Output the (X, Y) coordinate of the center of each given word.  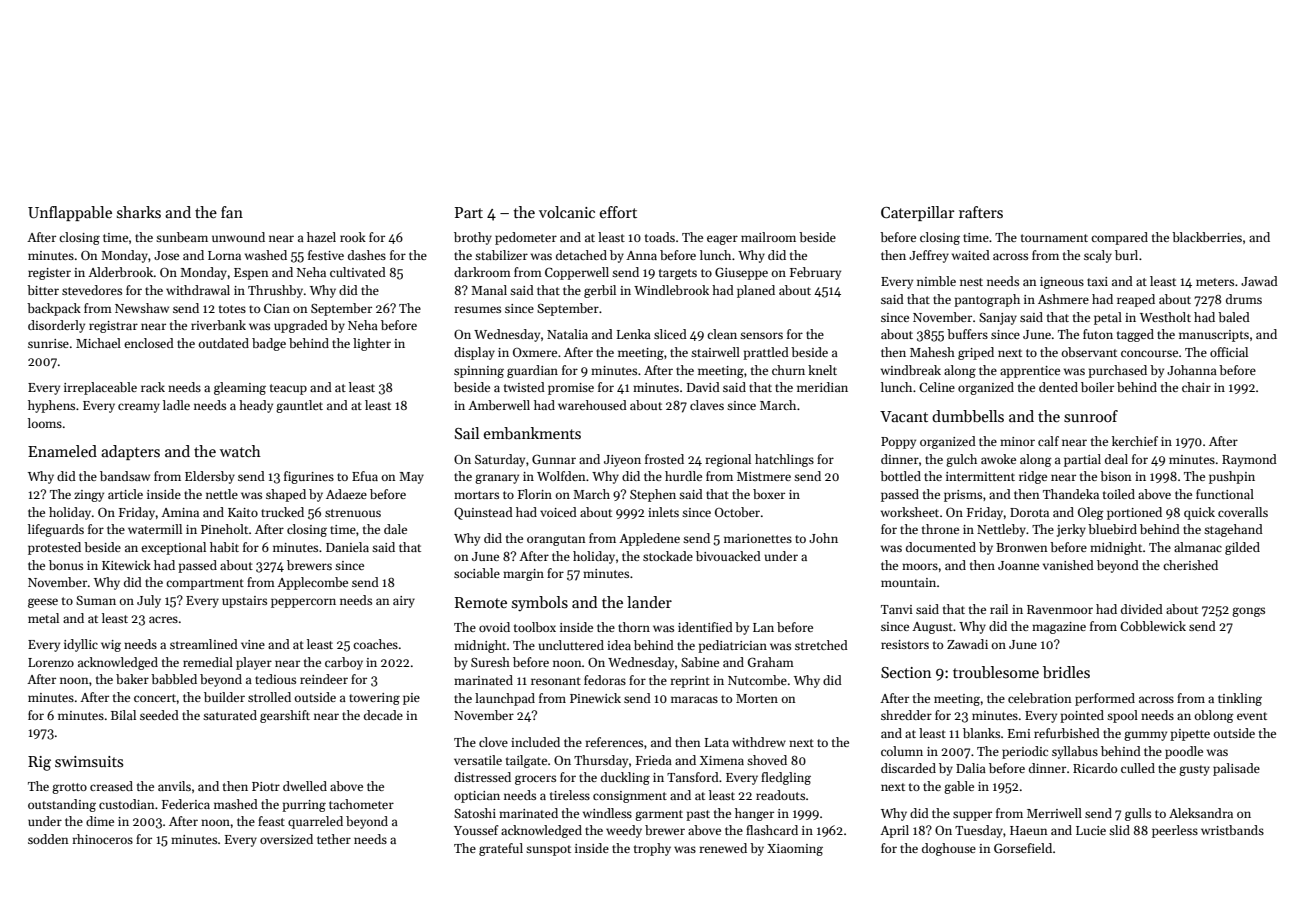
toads (660, 237)
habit (224, 547)
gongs (1248, 612)
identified (705, 627)
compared (1119, 238)
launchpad (505, 699)
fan (232, 212)
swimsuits (89, 761)
